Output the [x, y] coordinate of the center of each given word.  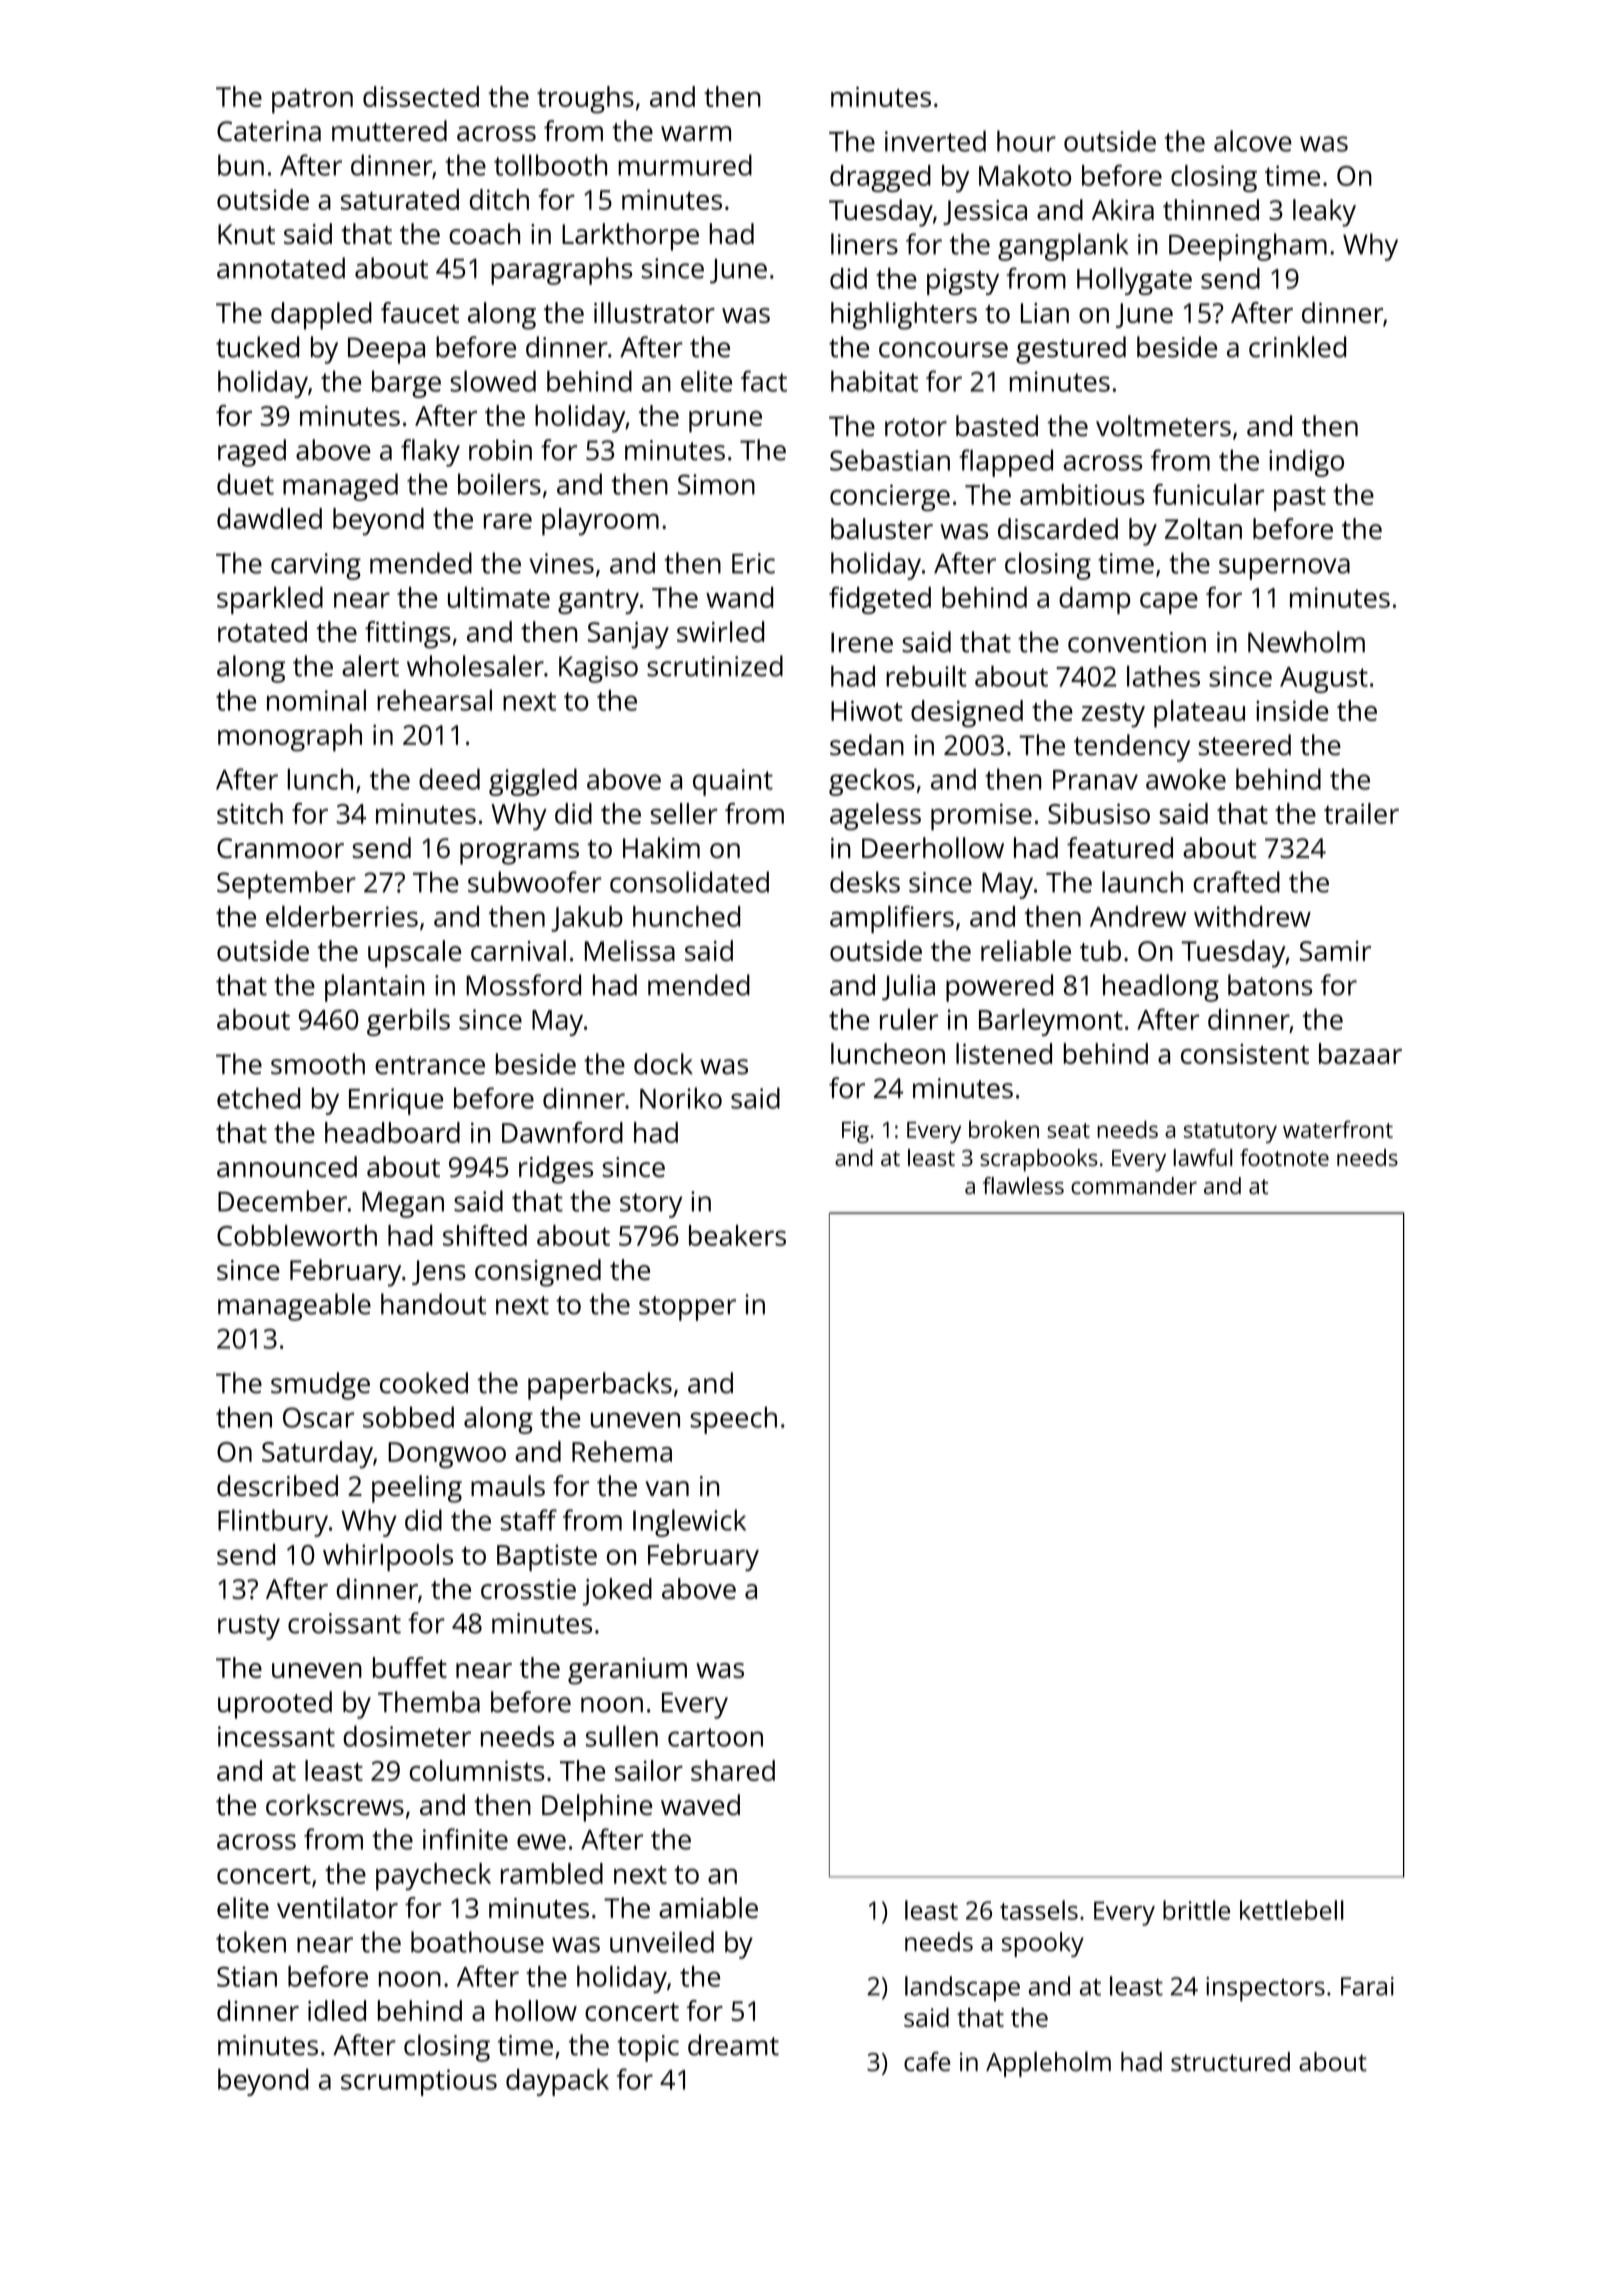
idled [337, 2010]
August [1324, 680]
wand [739, 597]
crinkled [1297, 347]
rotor [916, 427]
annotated [281, 268]
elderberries [342, 916]
